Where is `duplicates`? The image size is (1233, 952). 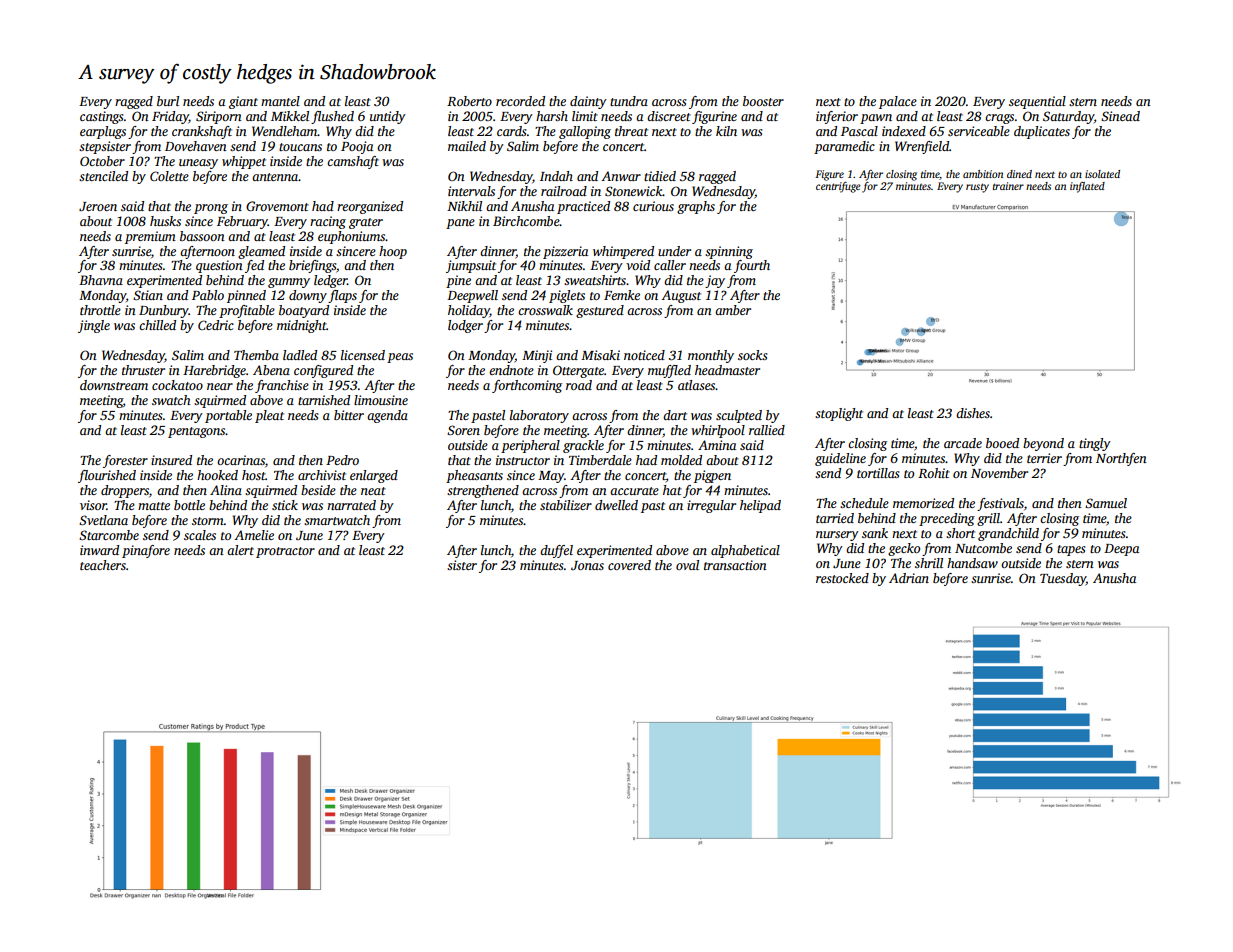 duplicates is located at coordinates (1042, 132).
